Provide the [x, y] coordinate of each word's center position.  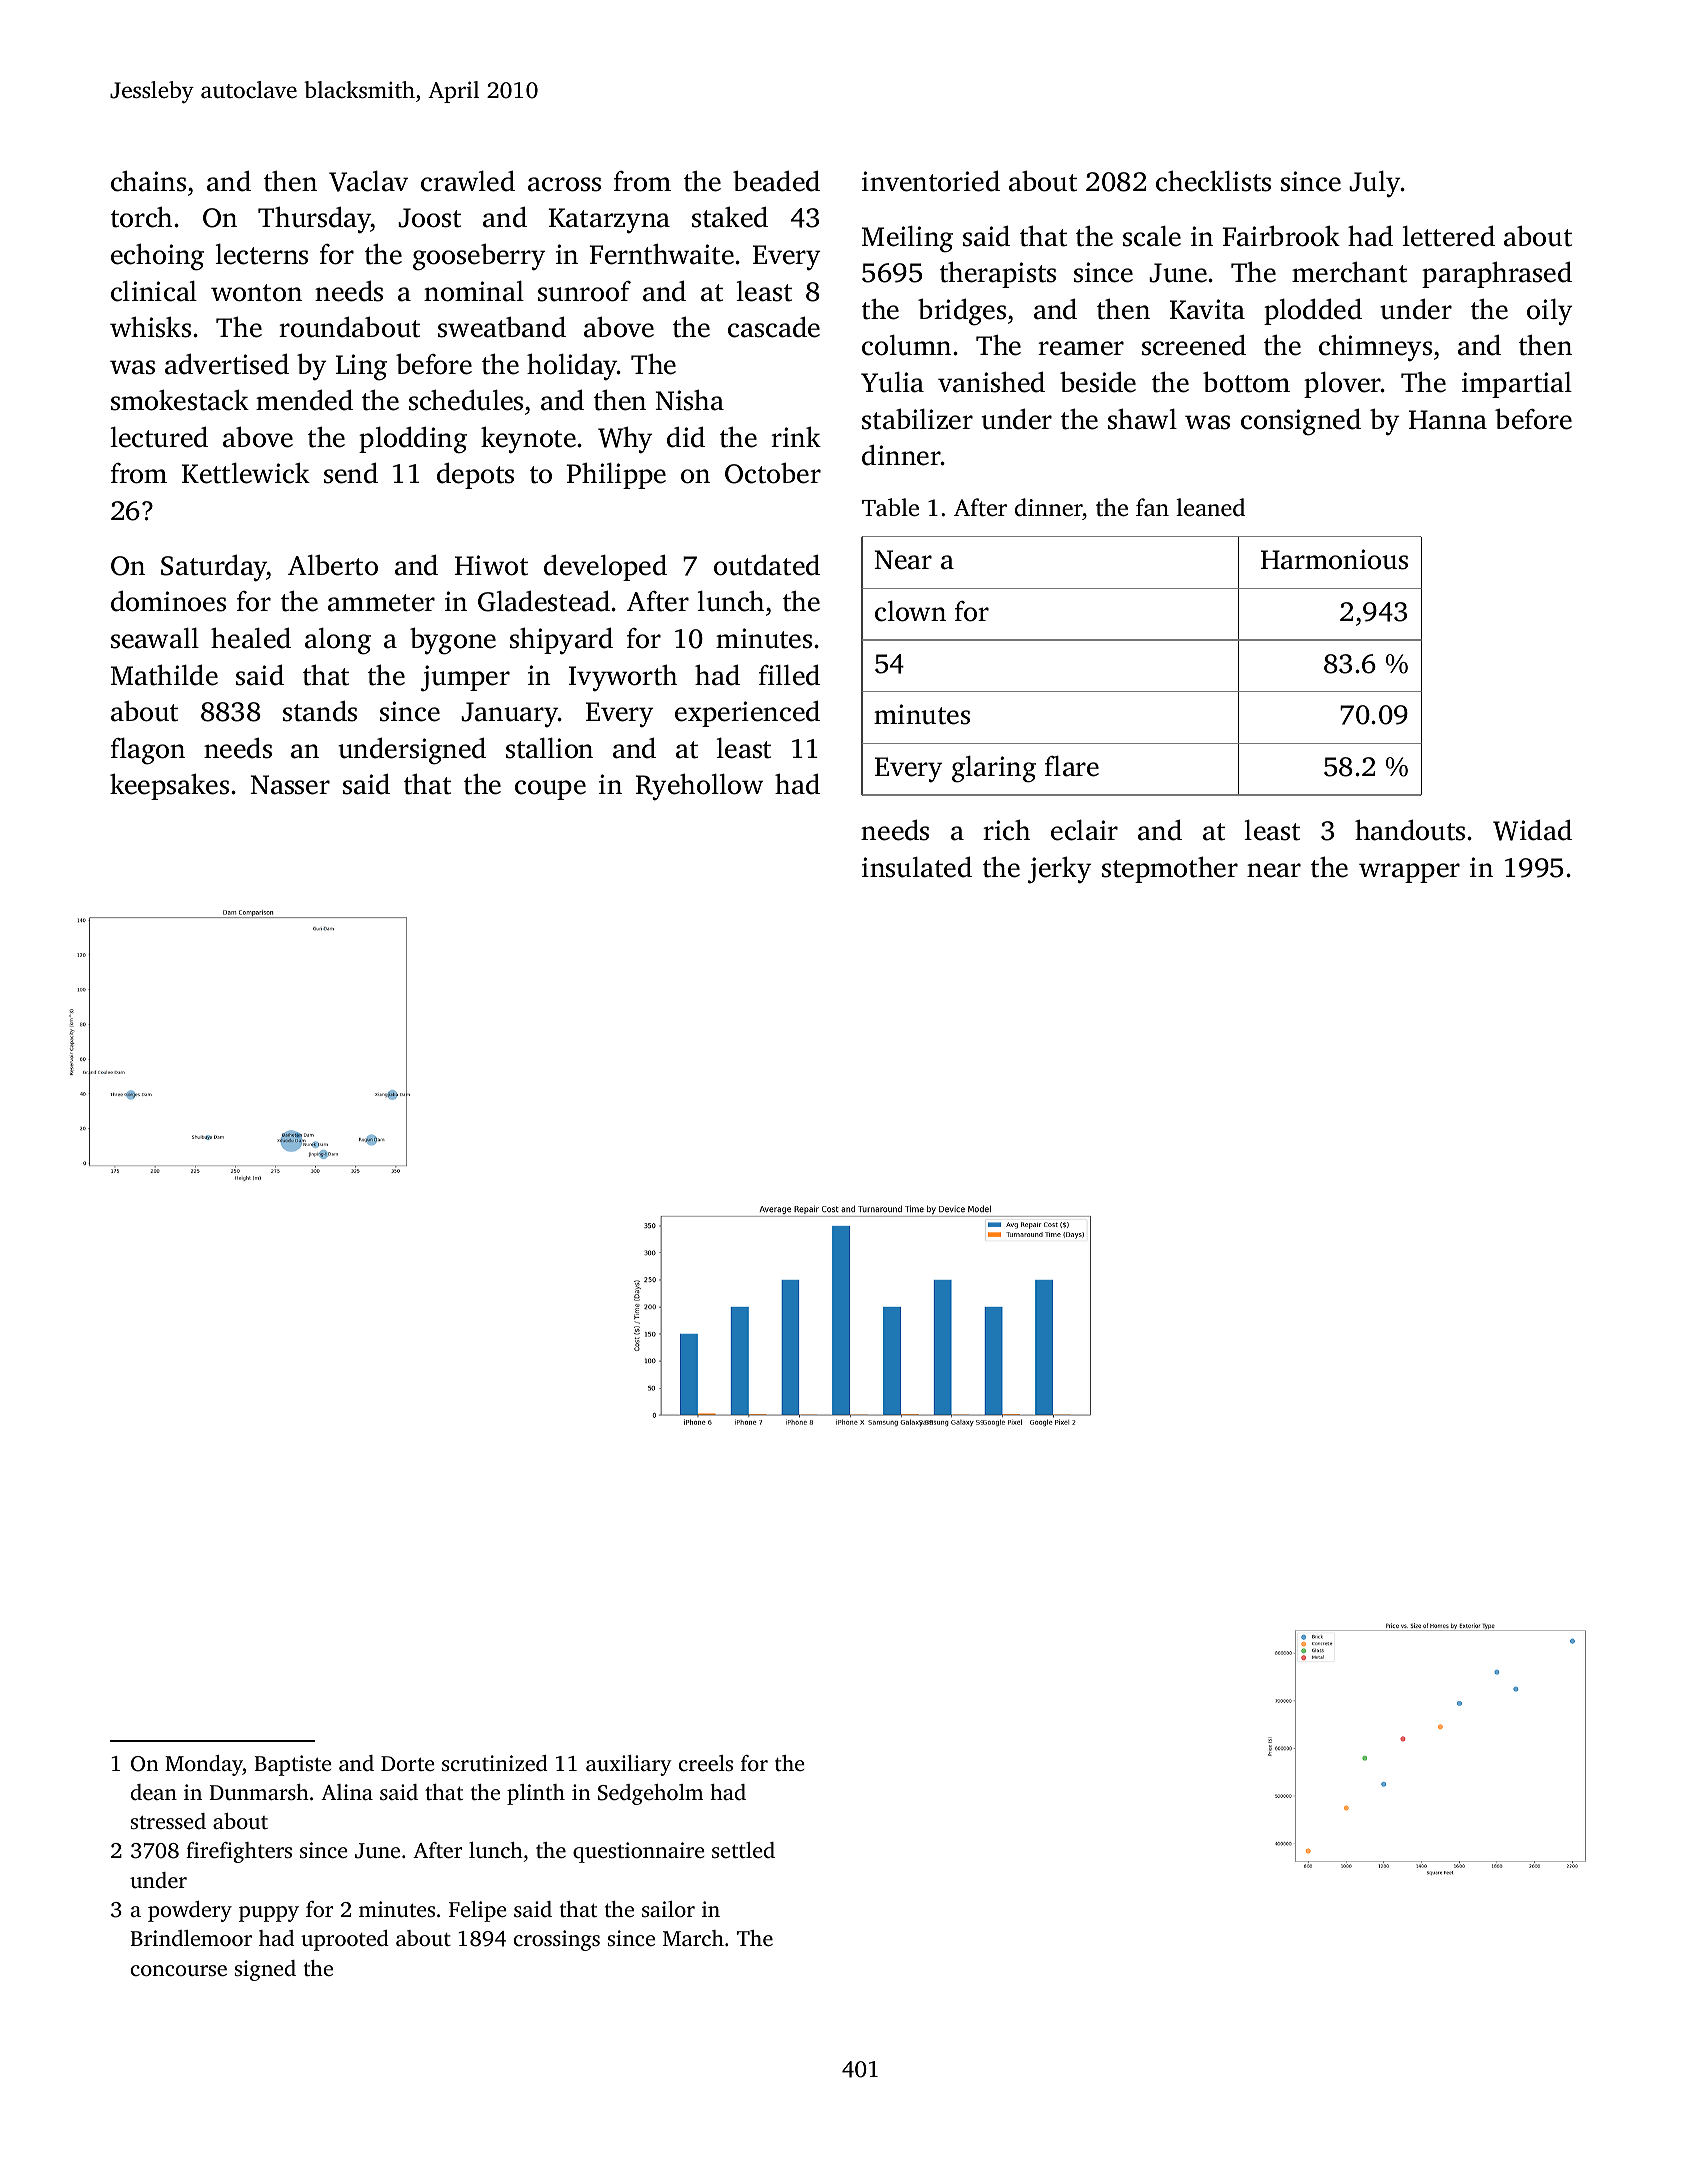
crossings [557, 1940]
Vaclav [368, 181]
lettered [1448, 236]
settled [743, 1850]
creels [706, 1763]
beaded [776, 181]
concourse [179, 1970]
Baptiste [293, 1765]
